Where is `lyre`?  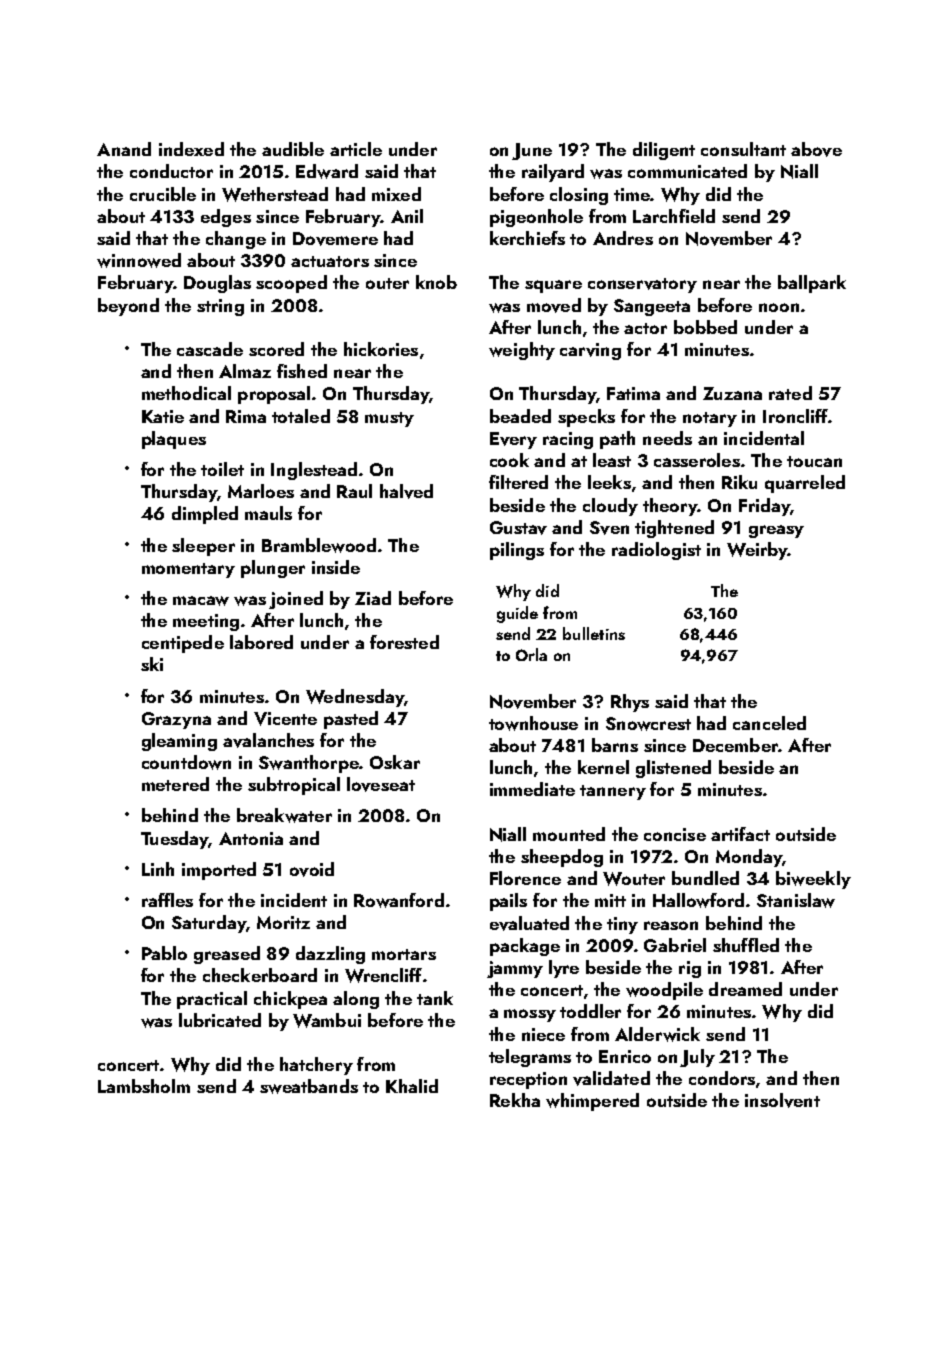
lyre is located at coordinates (564, 969).
